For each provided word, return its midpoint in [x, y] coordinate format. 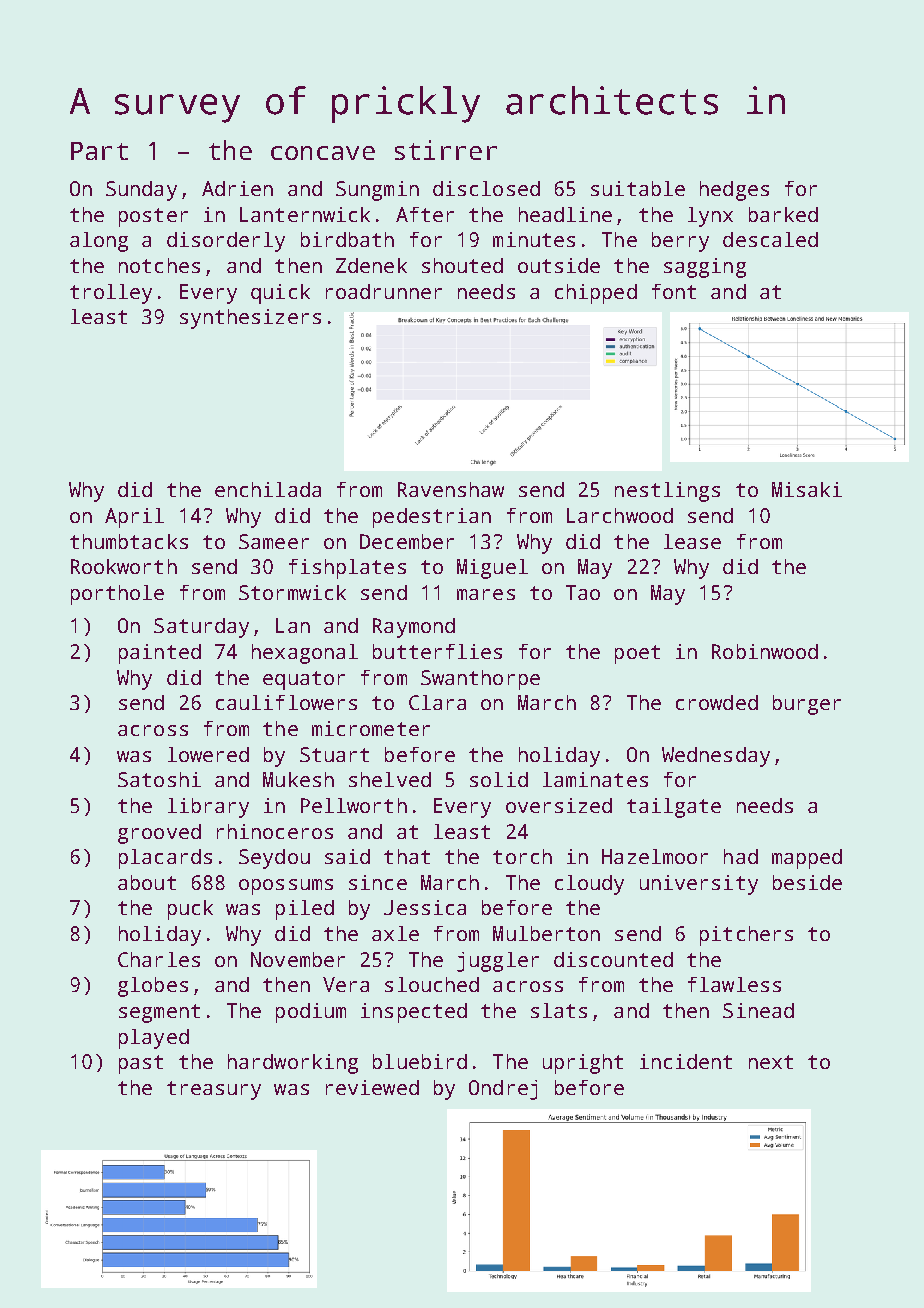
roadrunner [384, 291]
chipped [596, 294]
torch [522, 856]
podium [311, 1013]
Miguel [492, 569]
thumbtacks [129, 541]
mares [486, 594]
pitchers [746, 936]
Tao [583, 592]
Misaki [807, 489]
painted [160, 654]
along [99, 242]
